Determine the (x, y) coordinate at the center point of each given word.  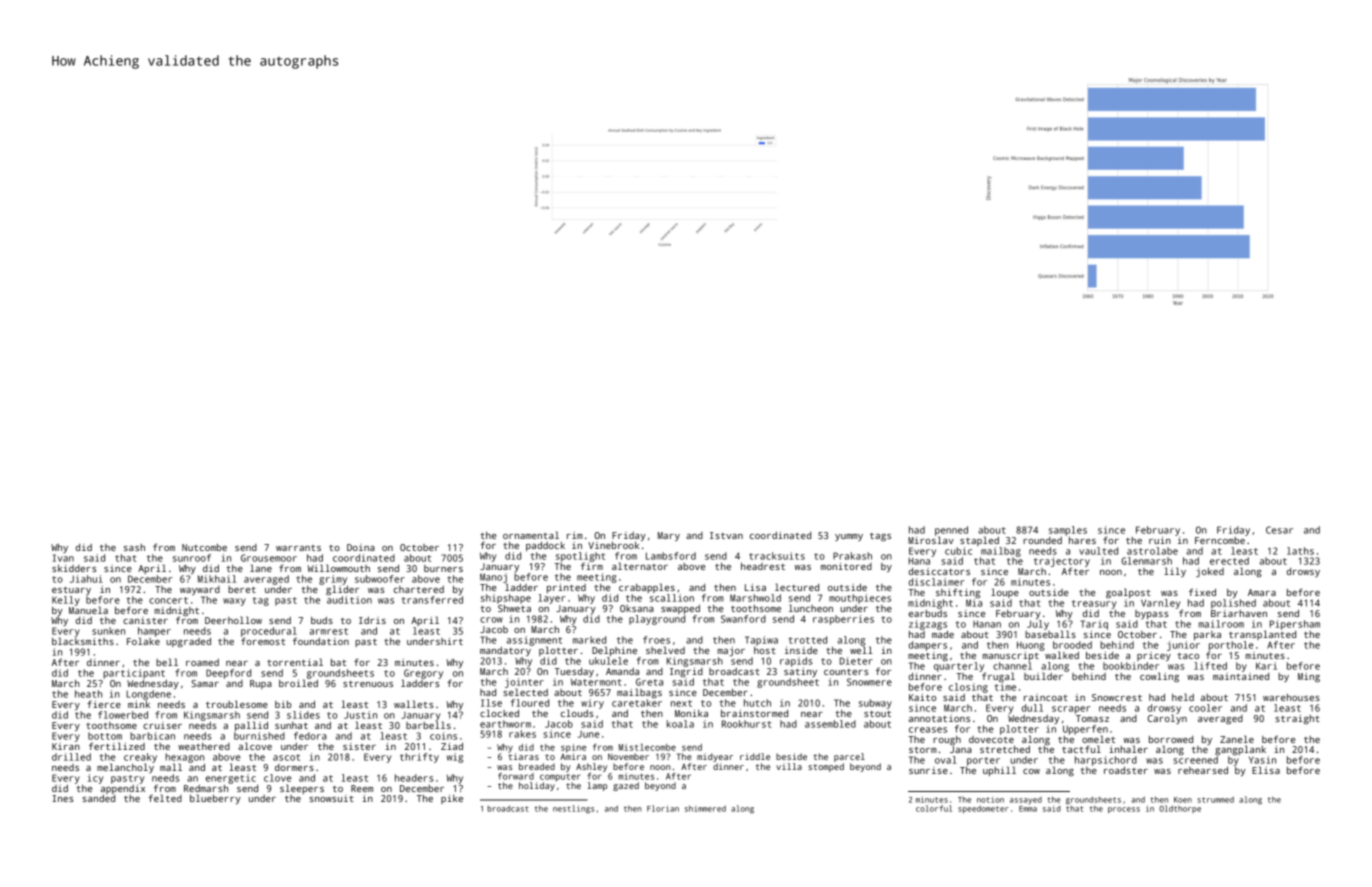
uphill (999, 771)
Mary (669, 536)
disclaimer (936, 582)
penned (951, 531)
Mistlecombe (647, 747)
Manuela (88, 610)
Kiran (66, 746)
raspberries (843, 620)
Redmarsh (206, 788)
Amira (573, 756)
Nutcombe (204, 547)
